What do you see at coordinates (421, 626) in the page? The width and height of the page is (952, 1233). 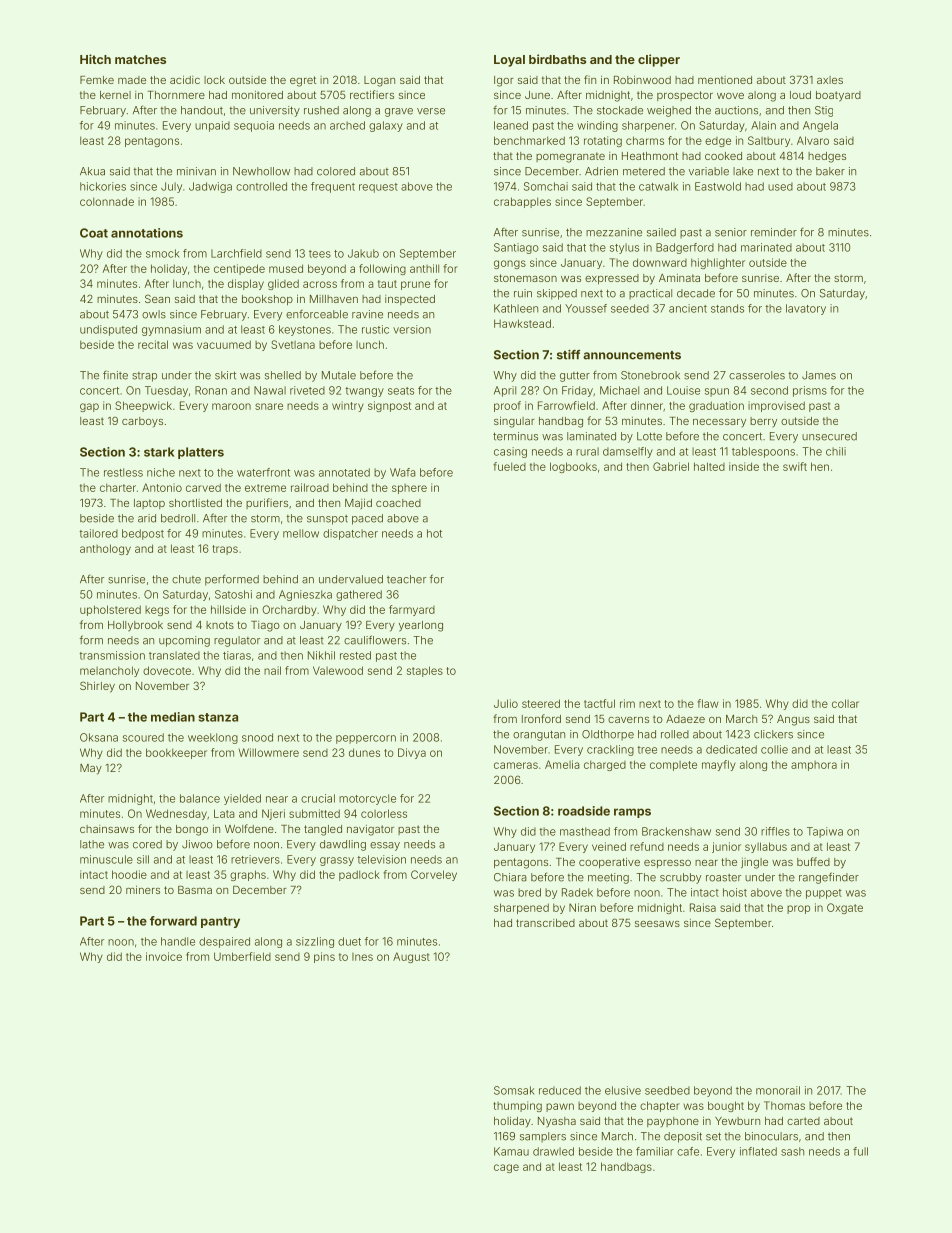 I see `yearlong` at bounding box center [421, 626].
